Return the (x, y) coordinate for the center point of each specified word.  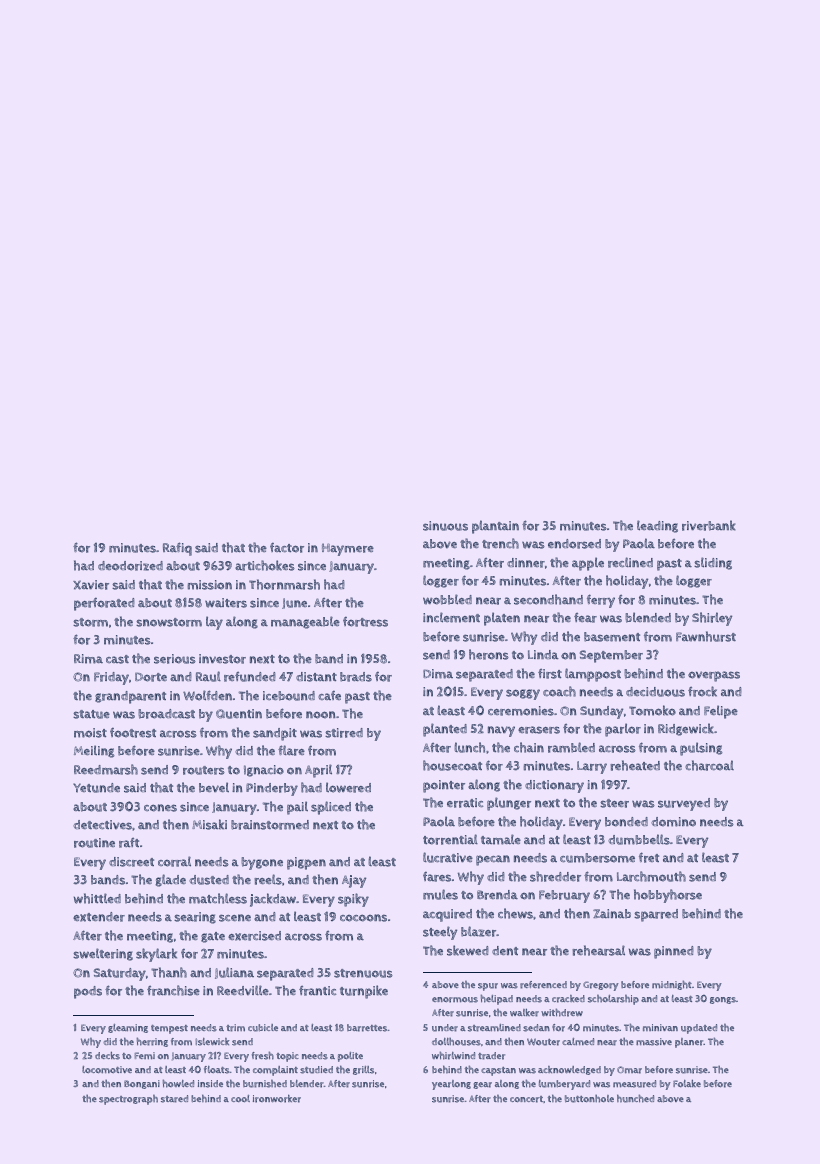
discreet (131, 862)
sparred (656, 915)
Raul (208, 676)
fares (437, 877)
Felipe (721, 712)
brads (356, 677)
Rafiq (177, 549)
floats (217, 1070)
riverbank (709, 525)
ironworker (277, 1098)
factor (287, 548)
